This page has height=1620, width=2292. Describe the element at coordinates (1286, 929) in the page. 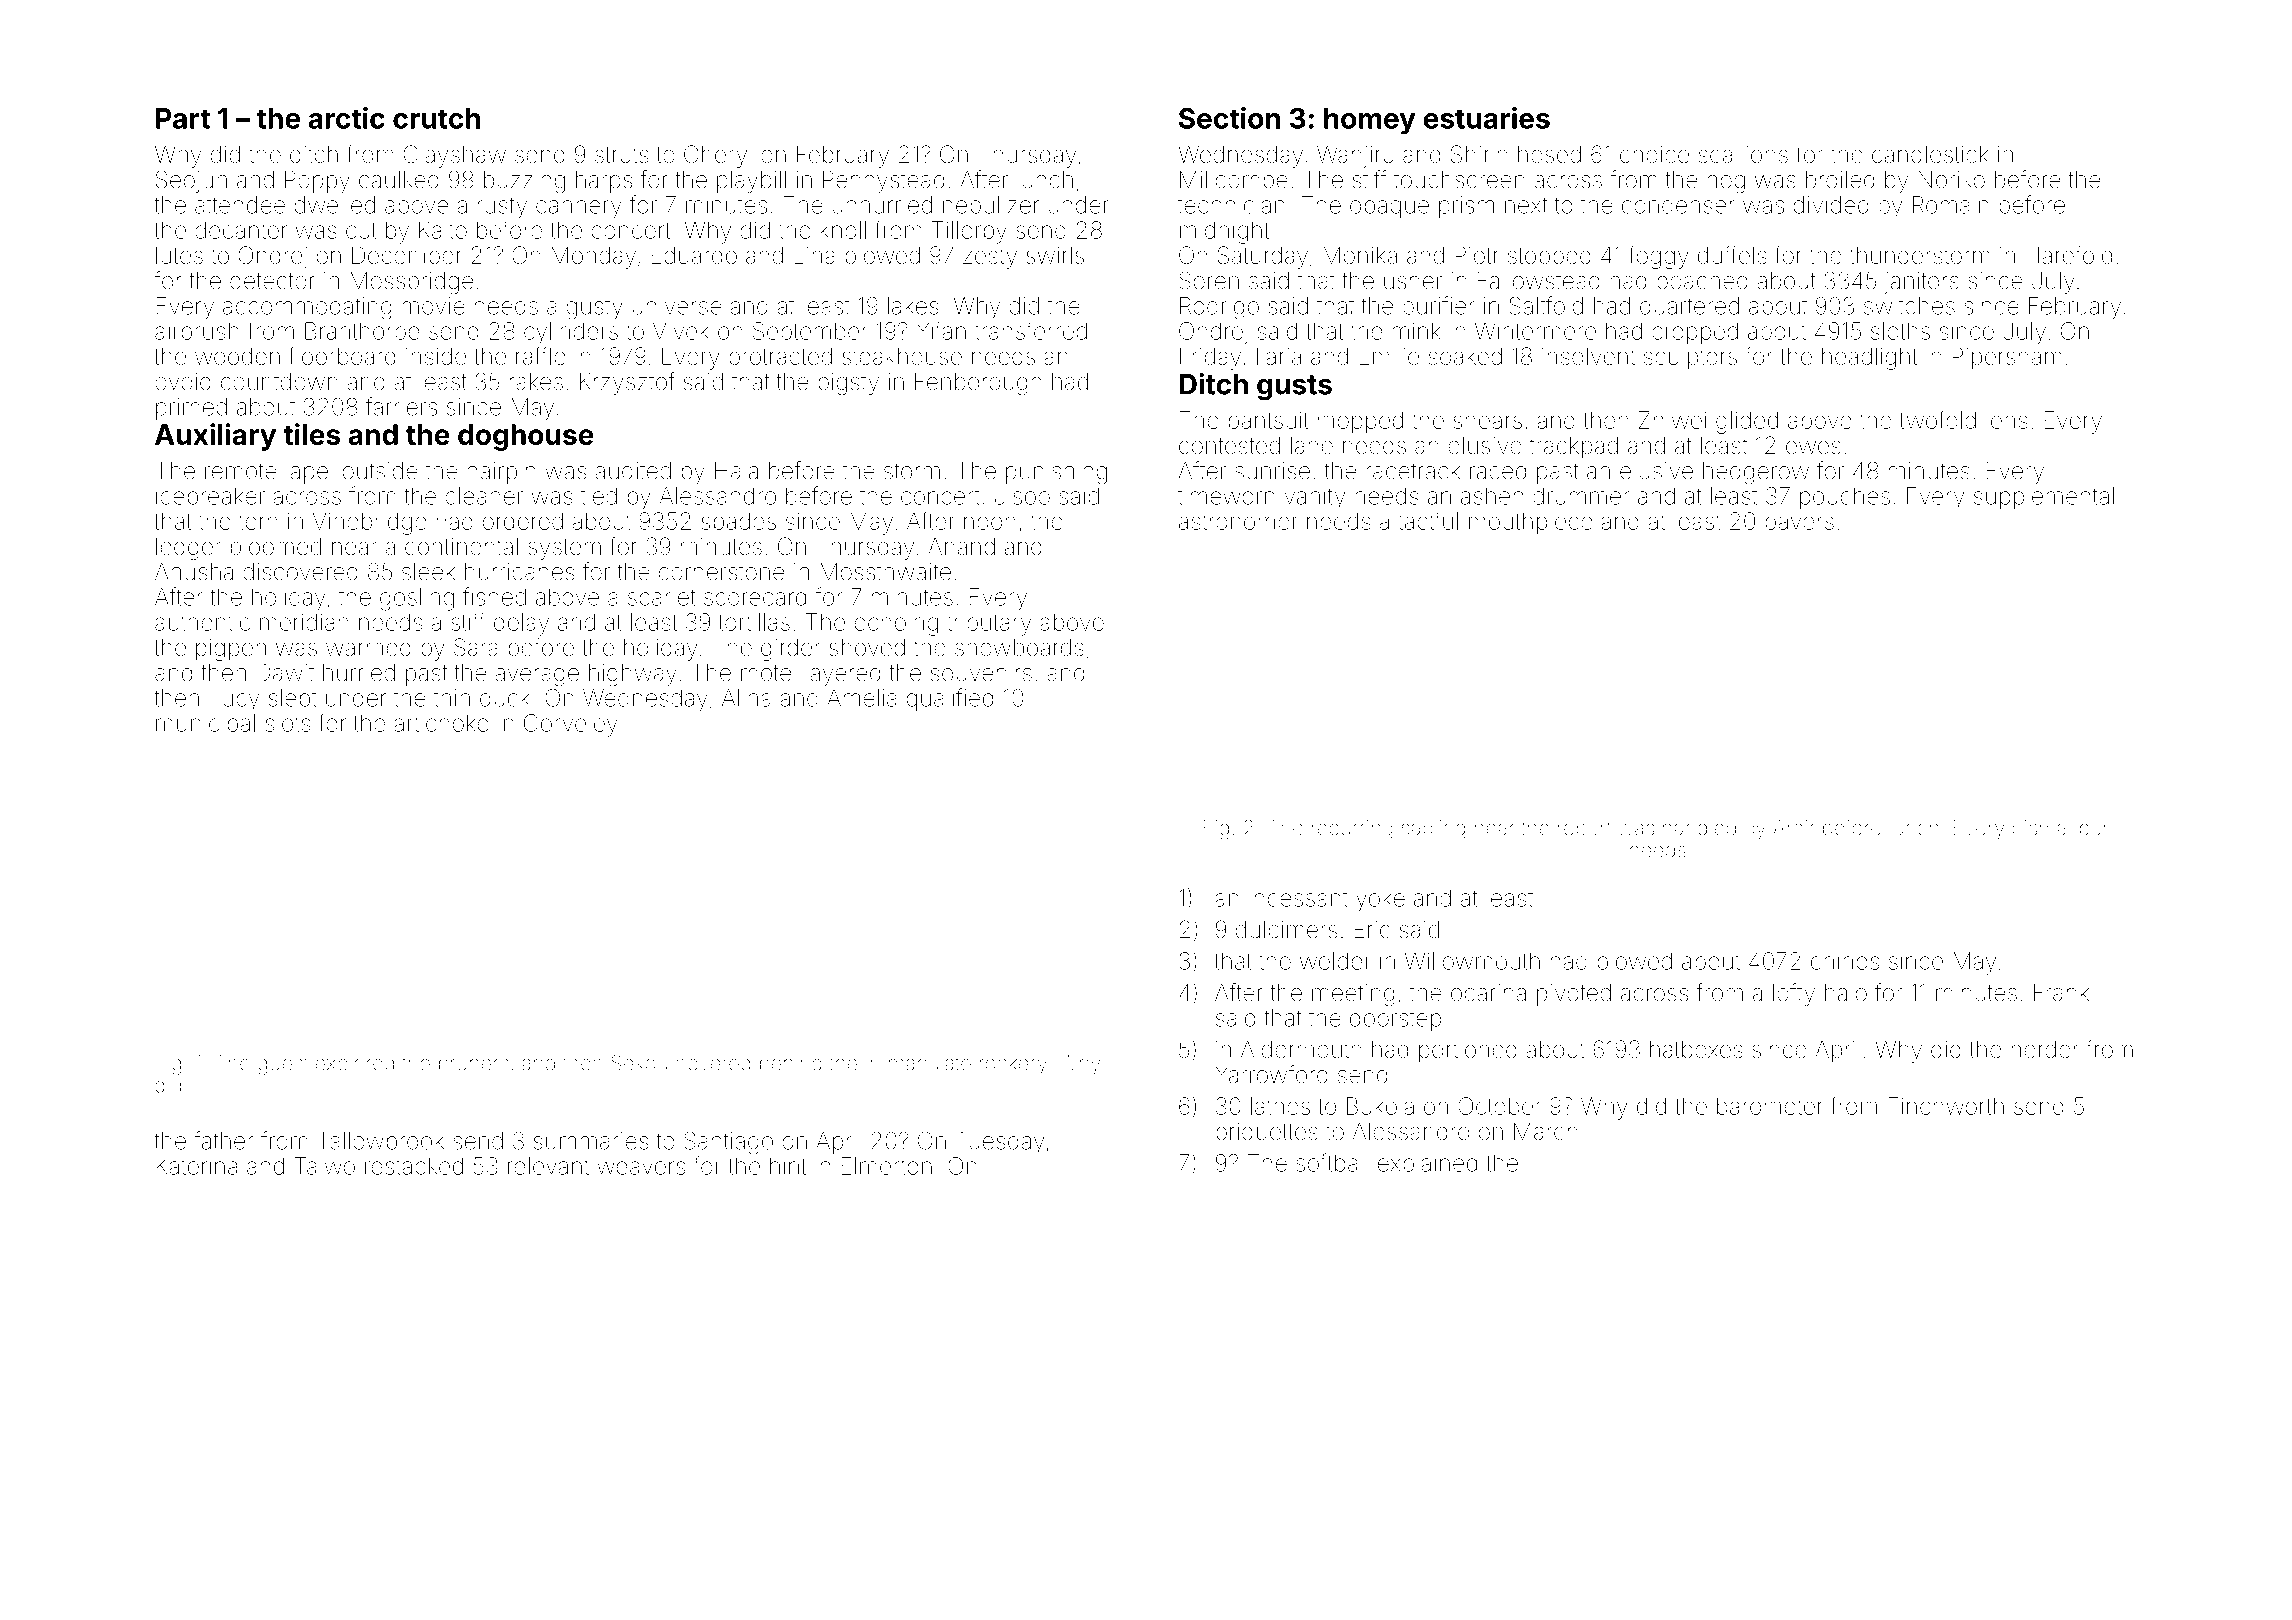

I see `dulcimers` at that location.
